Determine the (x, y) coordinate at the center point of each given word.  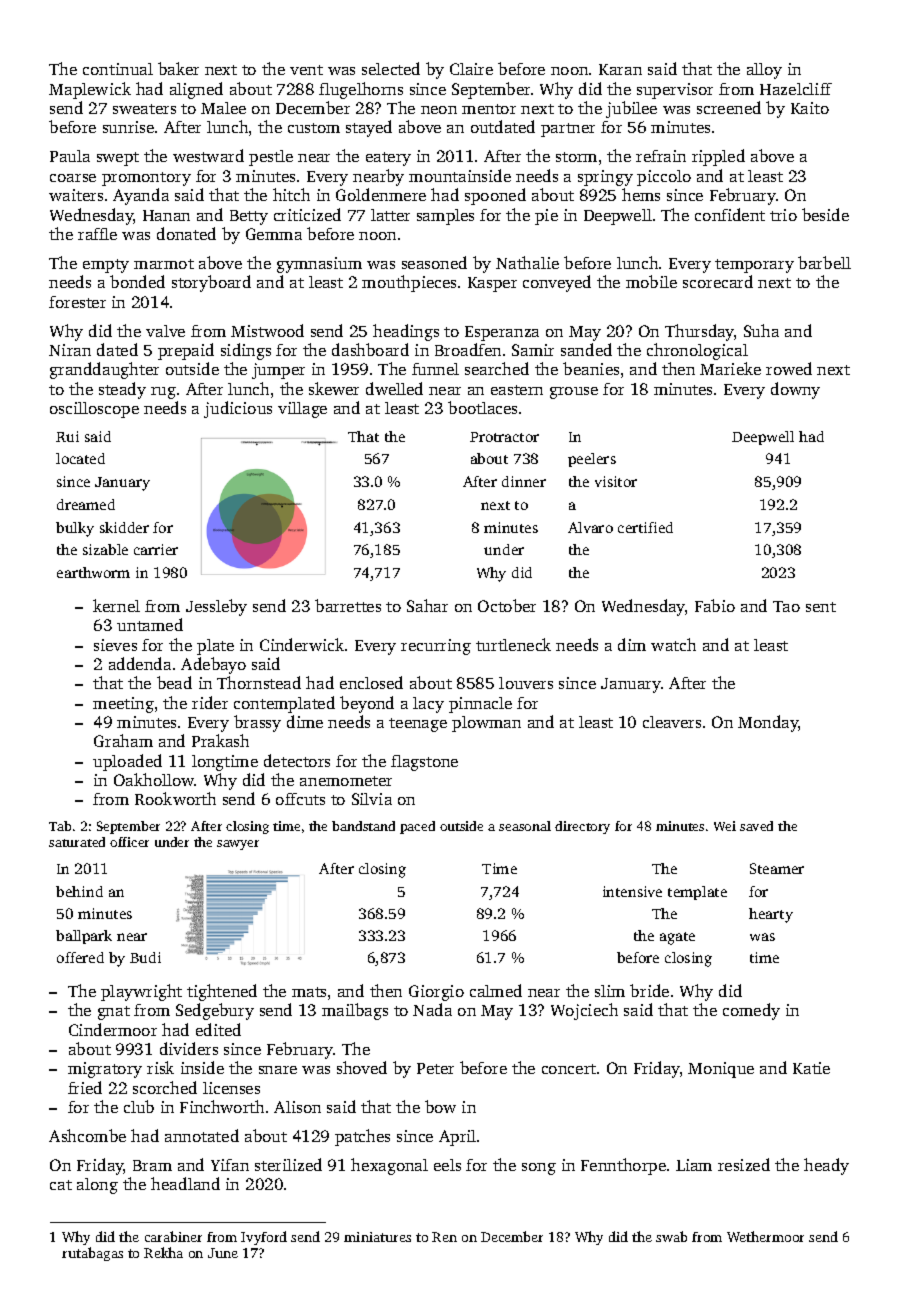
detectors (297, 760)
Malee (223, 108)
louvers (526, 683)
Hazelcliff (796, 89)
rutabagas (92, 1254)
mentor (489, 109)
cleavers (672, 722)
